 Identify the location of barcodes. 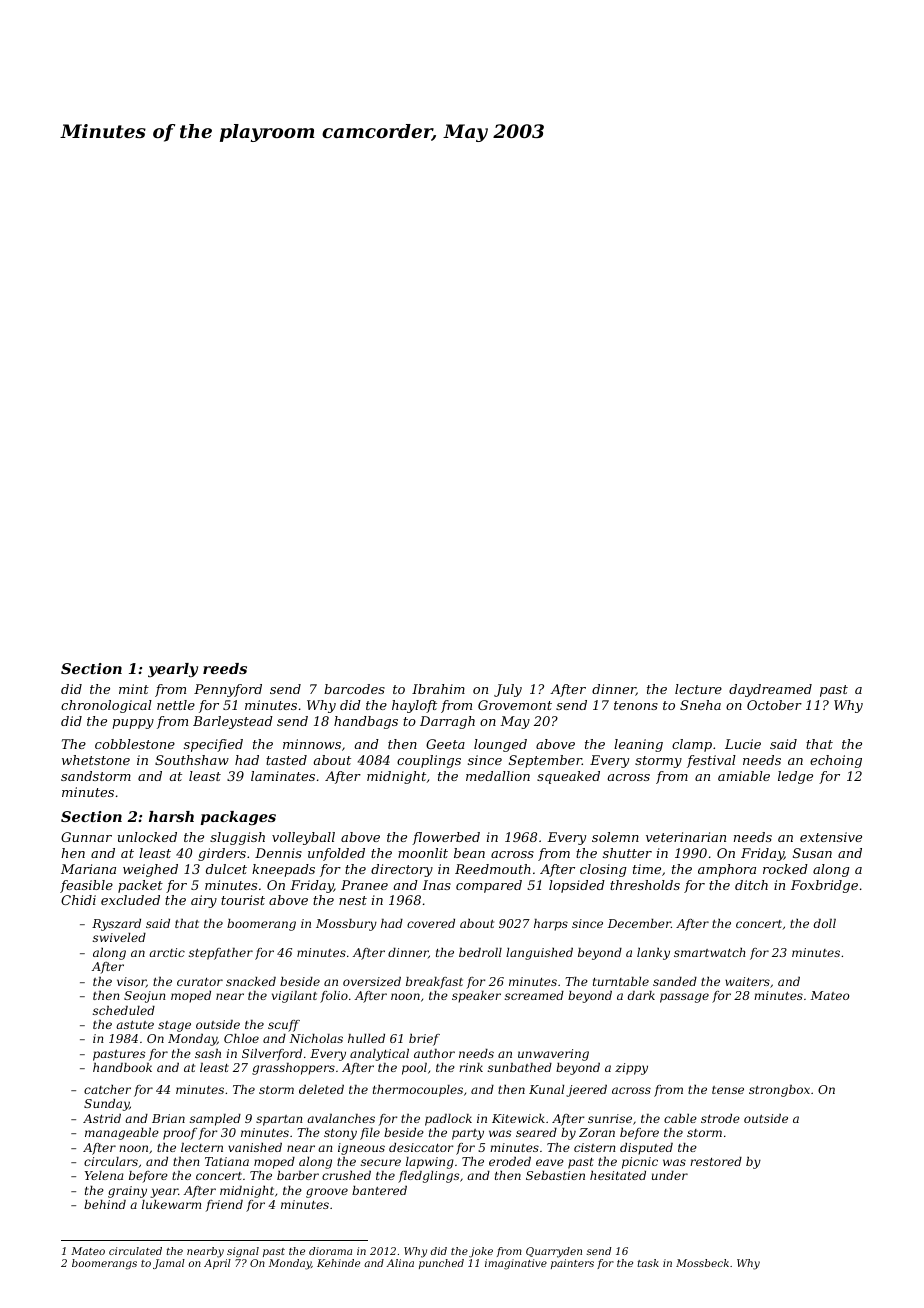
(354, 689).
